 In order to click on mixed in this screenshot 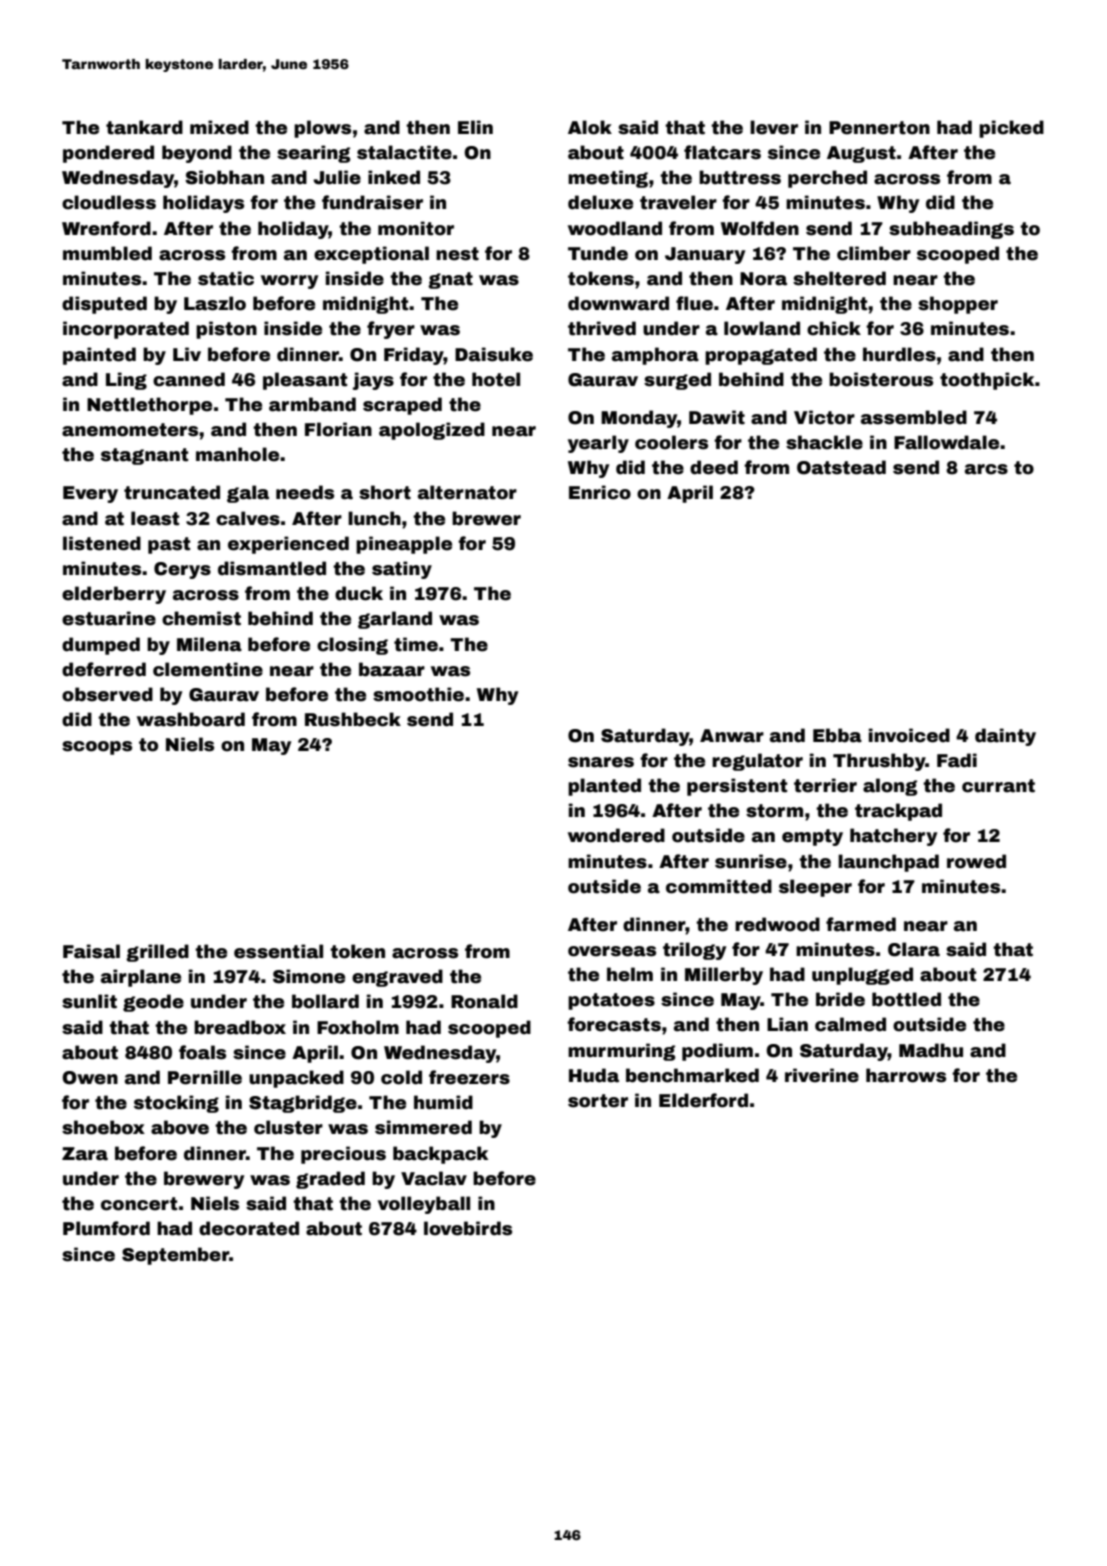, I will do `click(219, 127)`.
